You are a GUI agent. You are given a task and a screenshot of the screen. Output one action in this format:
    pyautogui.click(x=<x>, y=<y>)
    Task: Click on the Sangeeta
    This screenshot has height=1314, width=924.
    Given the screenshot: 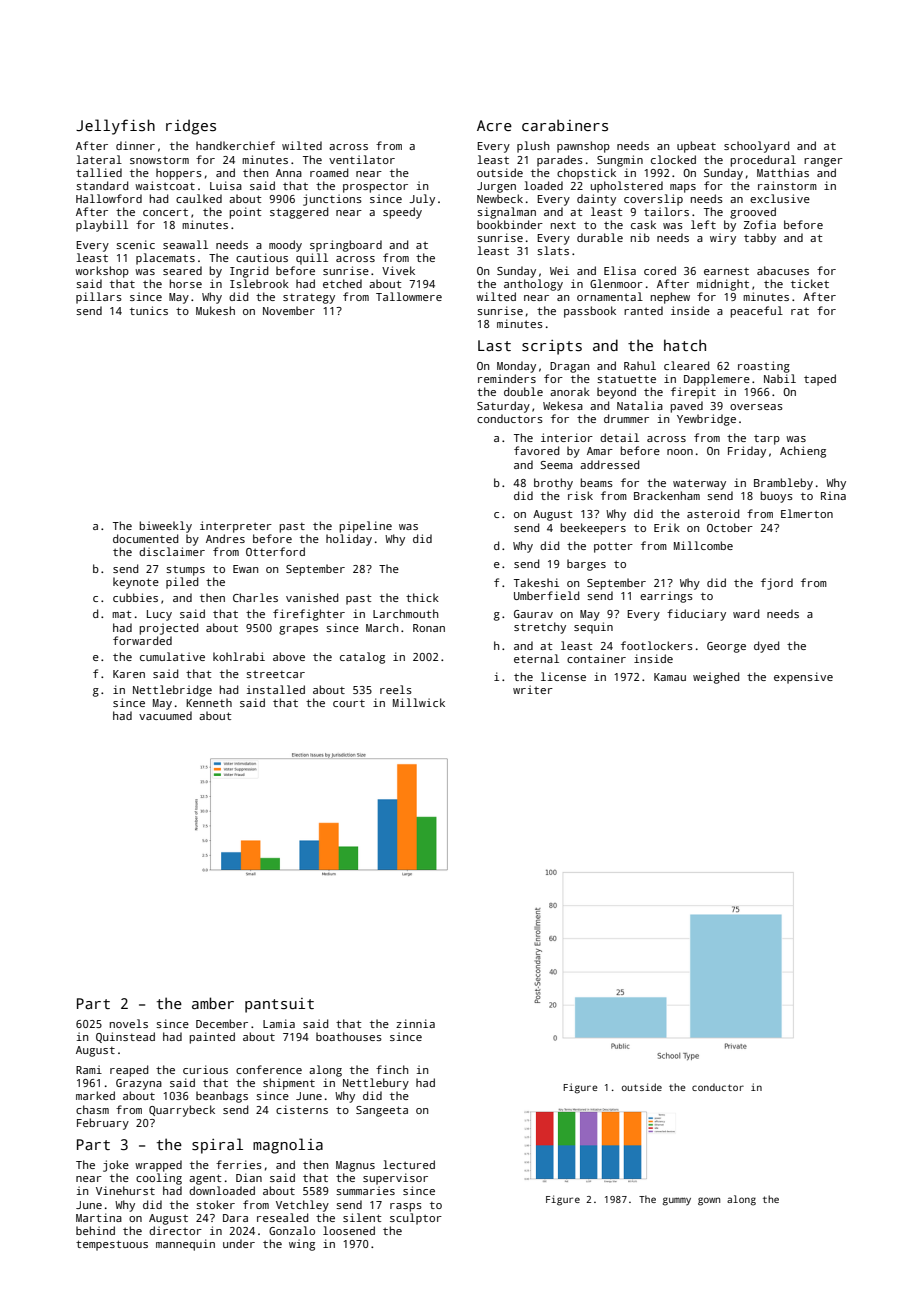 What is the action you would take?
    pyautogui.click(x=382, y=1111)
